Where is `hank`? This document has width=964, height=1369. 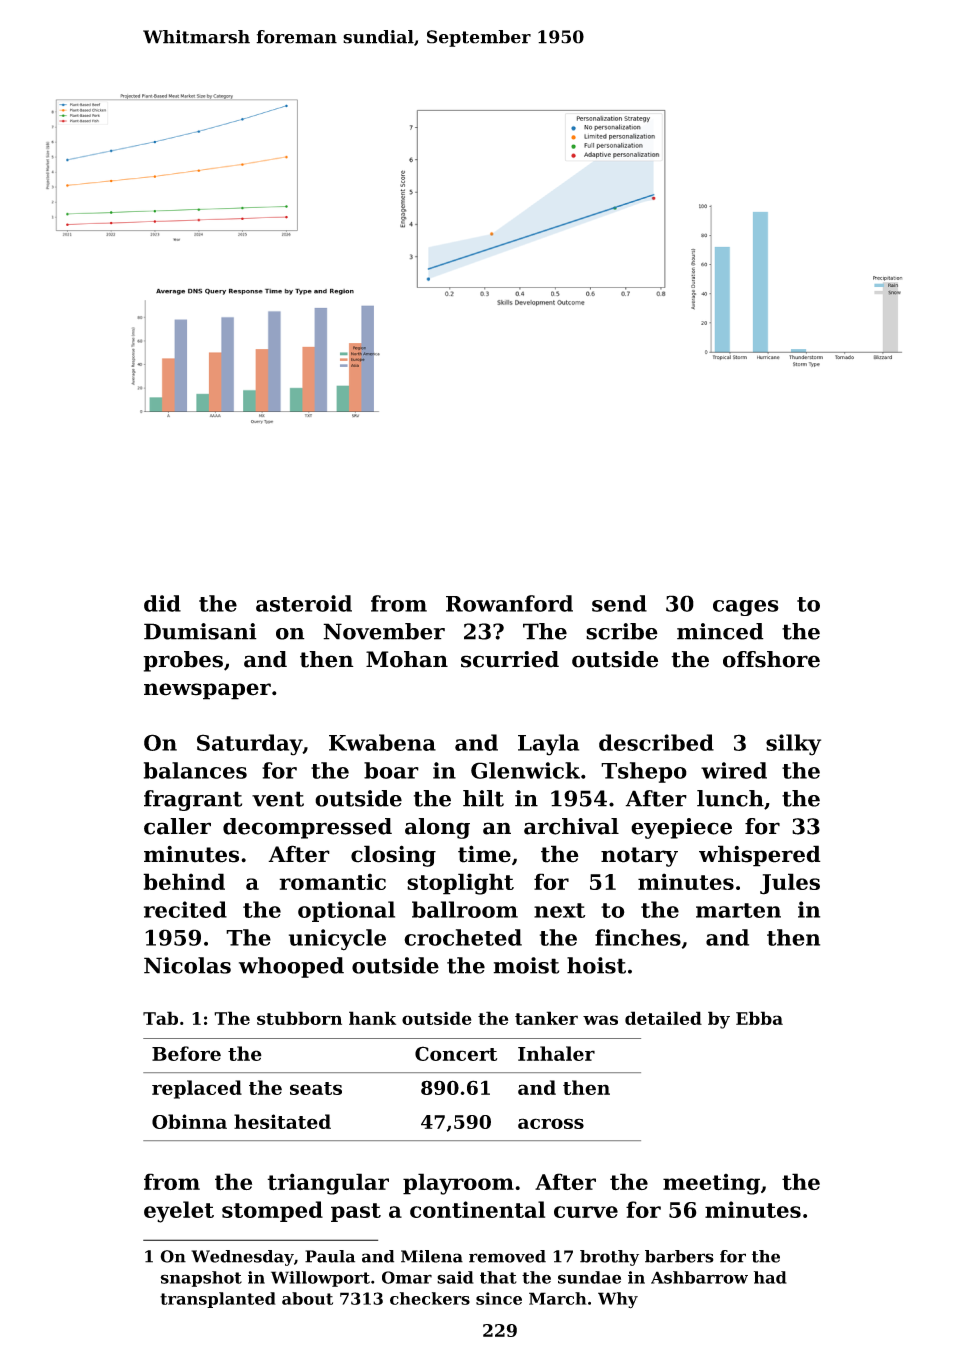
hank is located at coordinates (372, 1018).
